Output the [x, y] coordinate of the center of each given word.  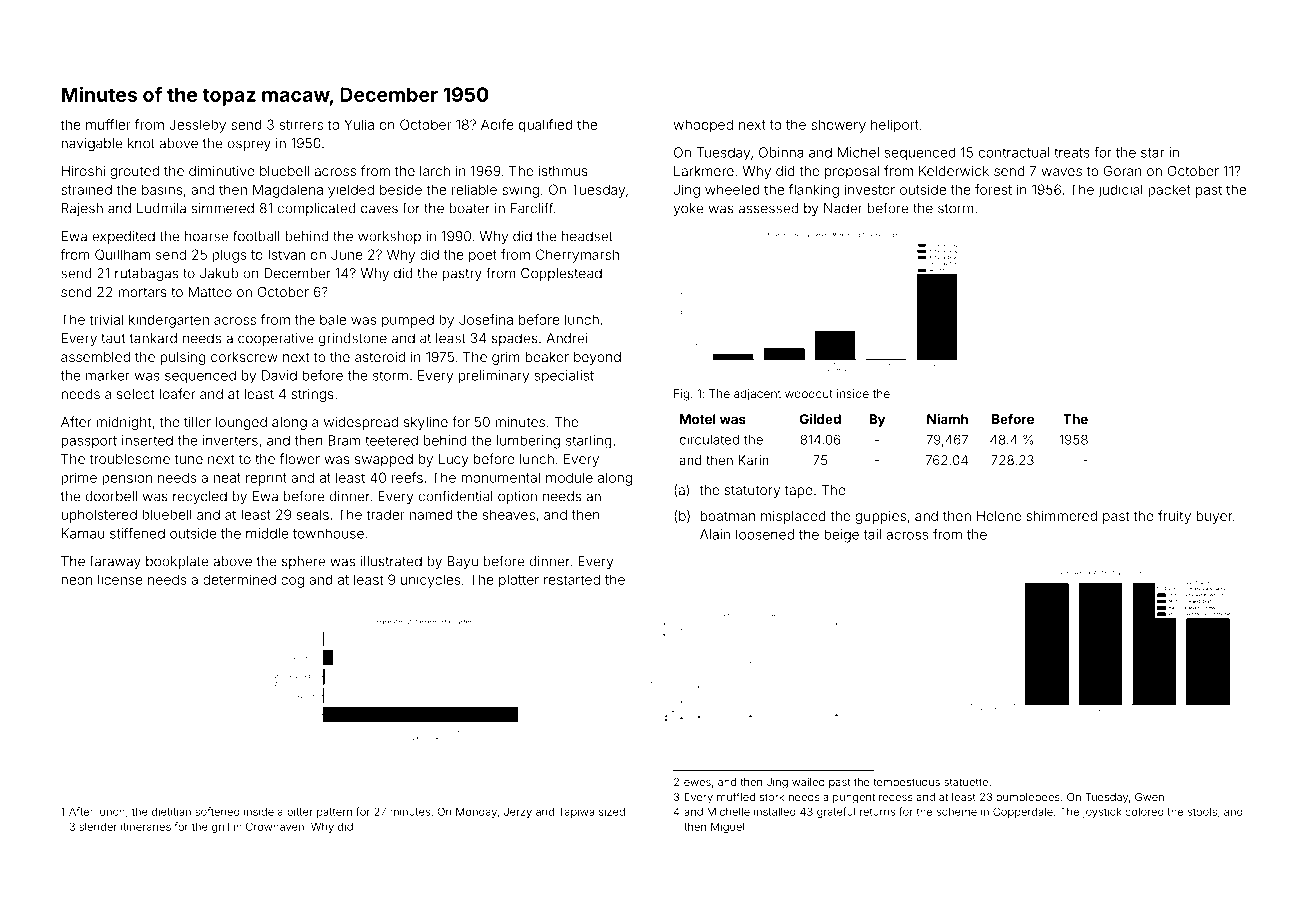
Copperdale [1023, 812]
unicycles [430, 581]
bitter [300, 811]
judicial [1120, 191]
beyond [597, 358]
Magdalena [288, 191]
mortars [142, 292]
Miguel [727, 827]
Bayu [462, 562]
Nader [843, 208]
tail [872, 534]
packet [1169, 191]
